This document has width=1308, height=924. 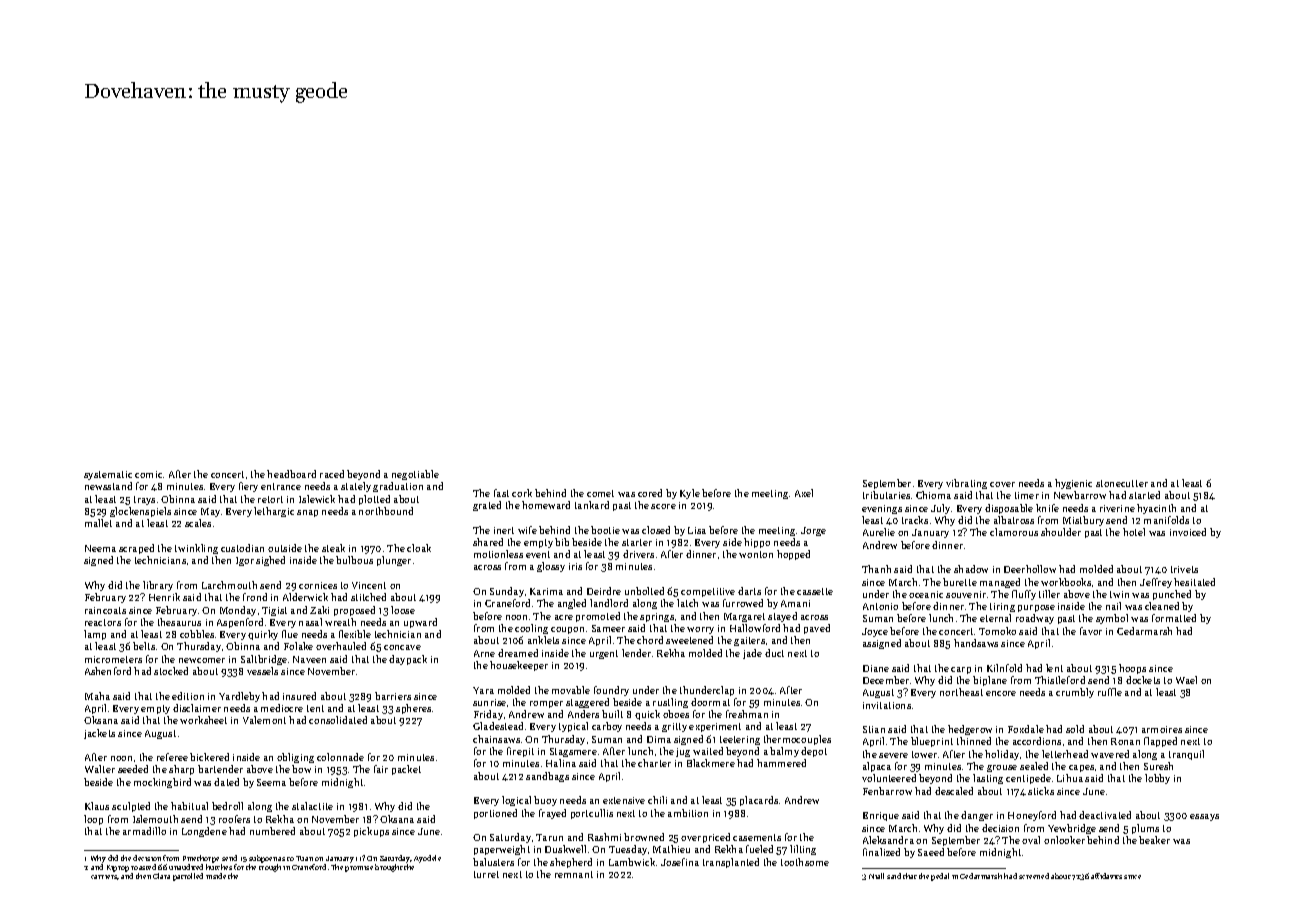 I want to click on descaled, so click(x=954, y=791).
